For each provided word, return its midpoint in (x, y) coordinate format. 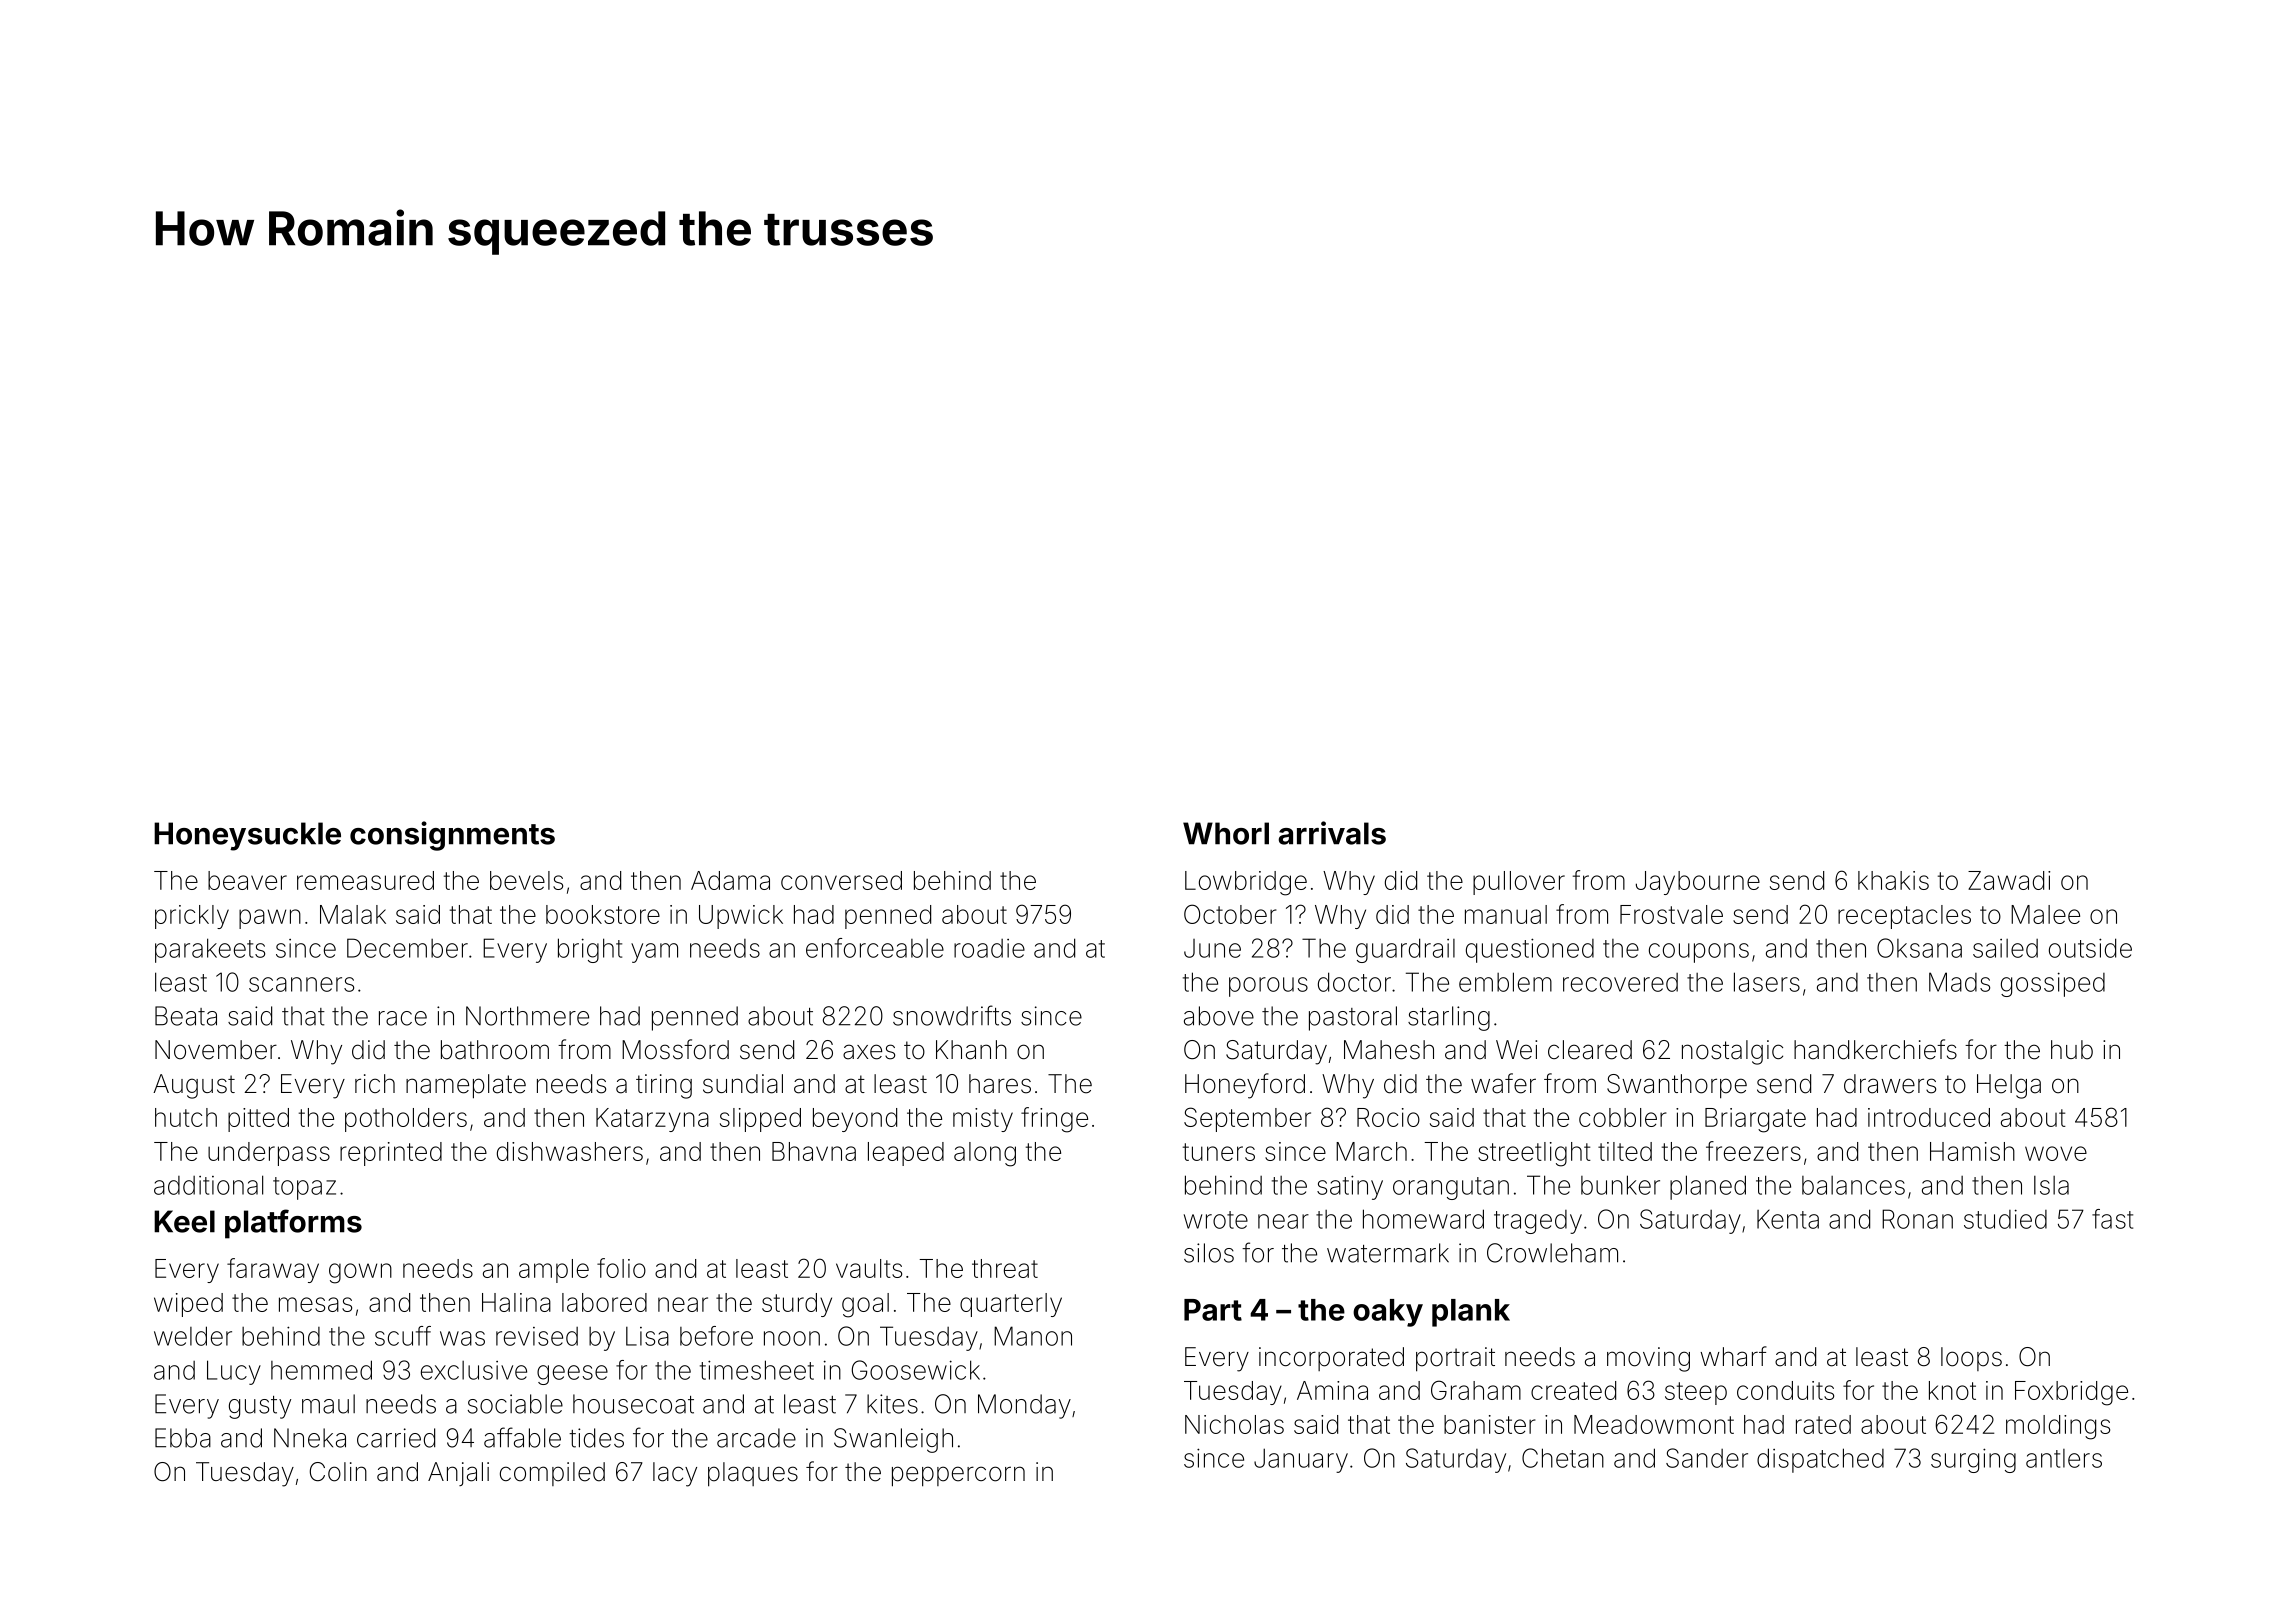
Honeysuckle (247, 836)
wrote (1216, 1220)
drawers (1890, 1084)
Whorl (1226, 833)
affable (522, 1437)
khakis (1893, 880)
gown (360, 1273)
